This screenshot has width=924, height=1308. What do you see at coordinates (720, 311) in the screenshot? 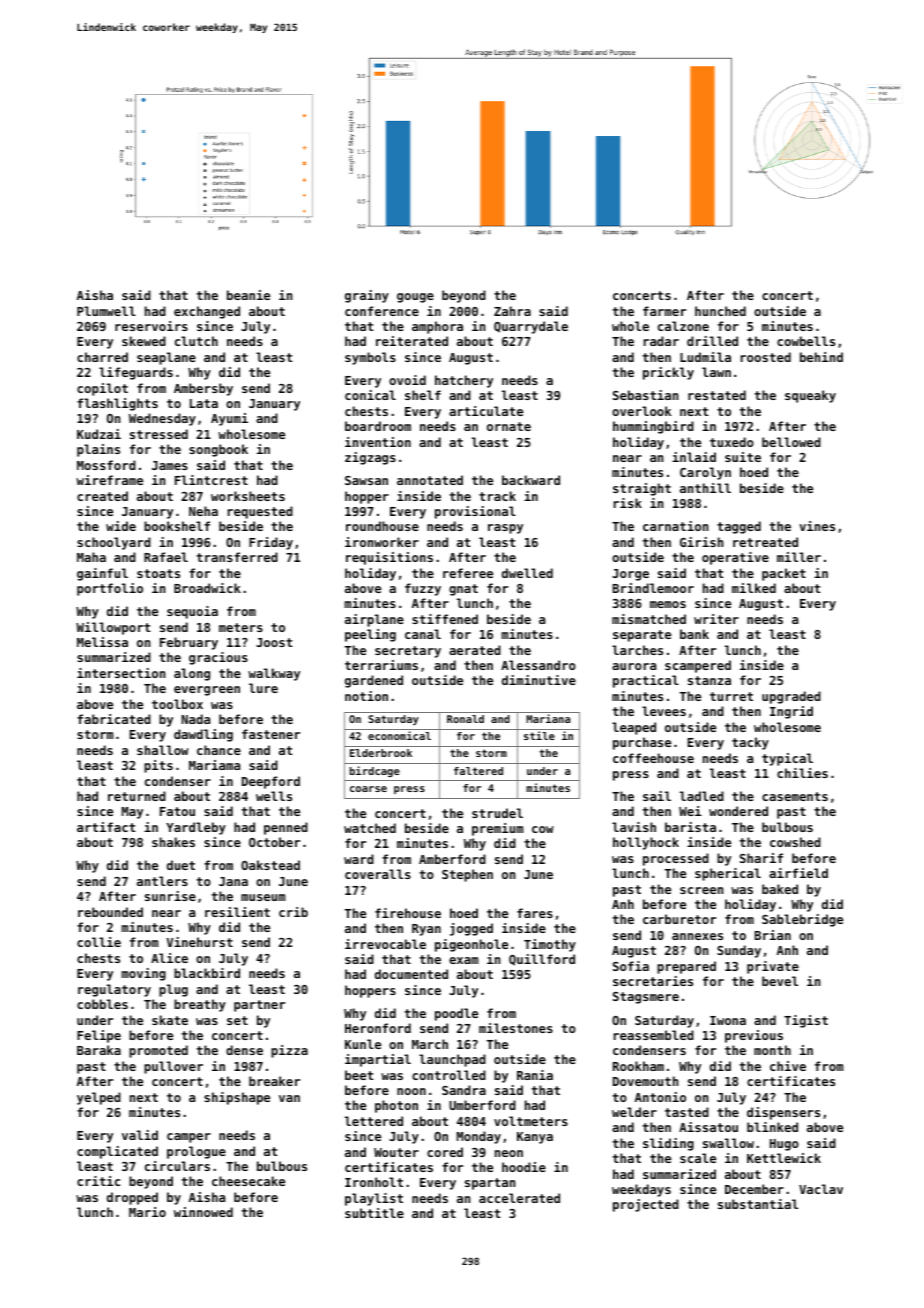
I see `hunched` at bounding box center [720, 311].
